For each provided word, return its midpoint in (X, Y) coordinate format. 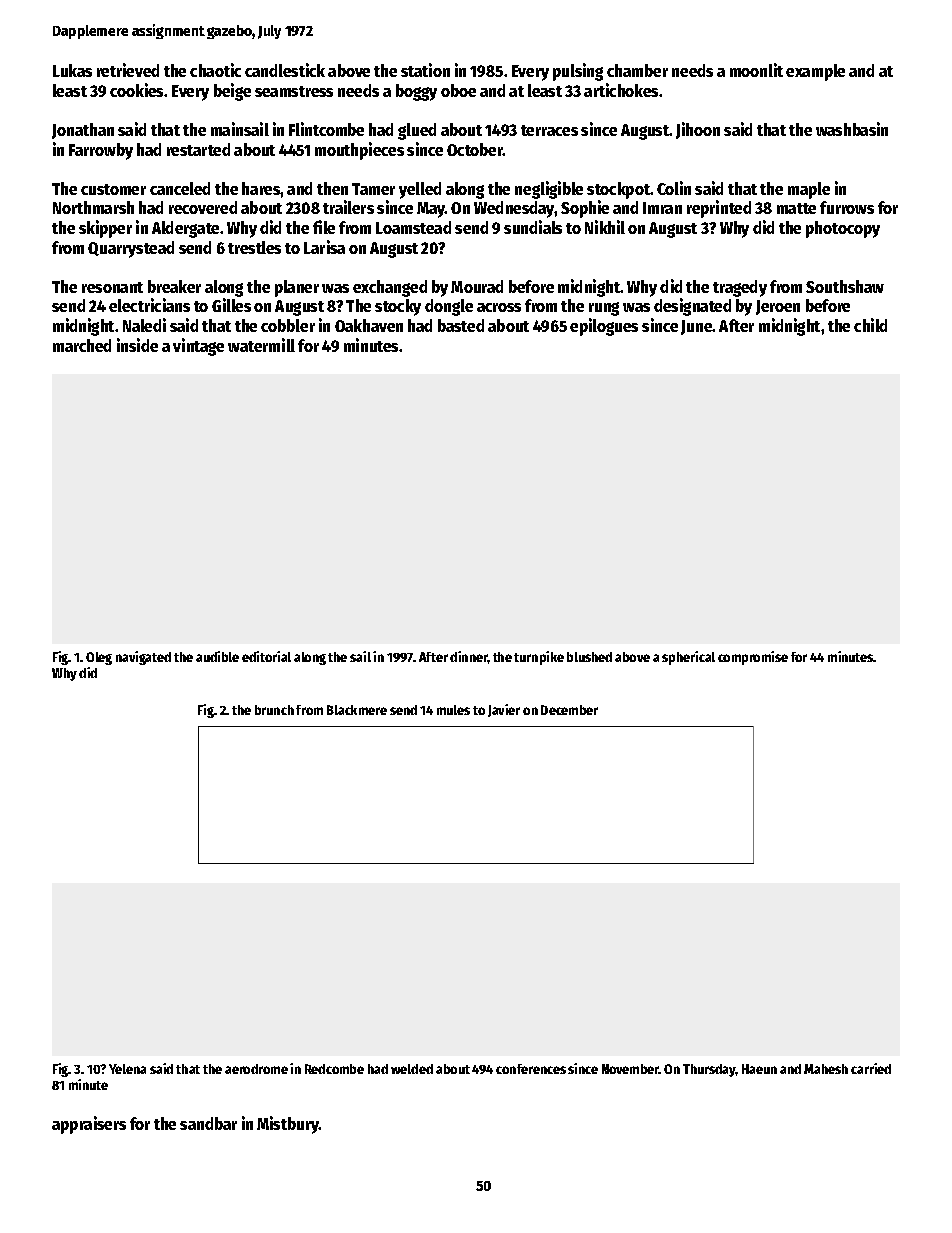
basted (461, 325)
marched (82, 345)
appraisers (89, 1125)
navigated (143, 658)
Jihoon (698, 130)
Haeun (759, 1069)
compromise (753, 658)
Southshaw (845, 286)
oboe (458, 90)
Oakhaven (369, 325)
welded (412, 1069)
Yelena (127, 1069)
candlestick (285, 70)
